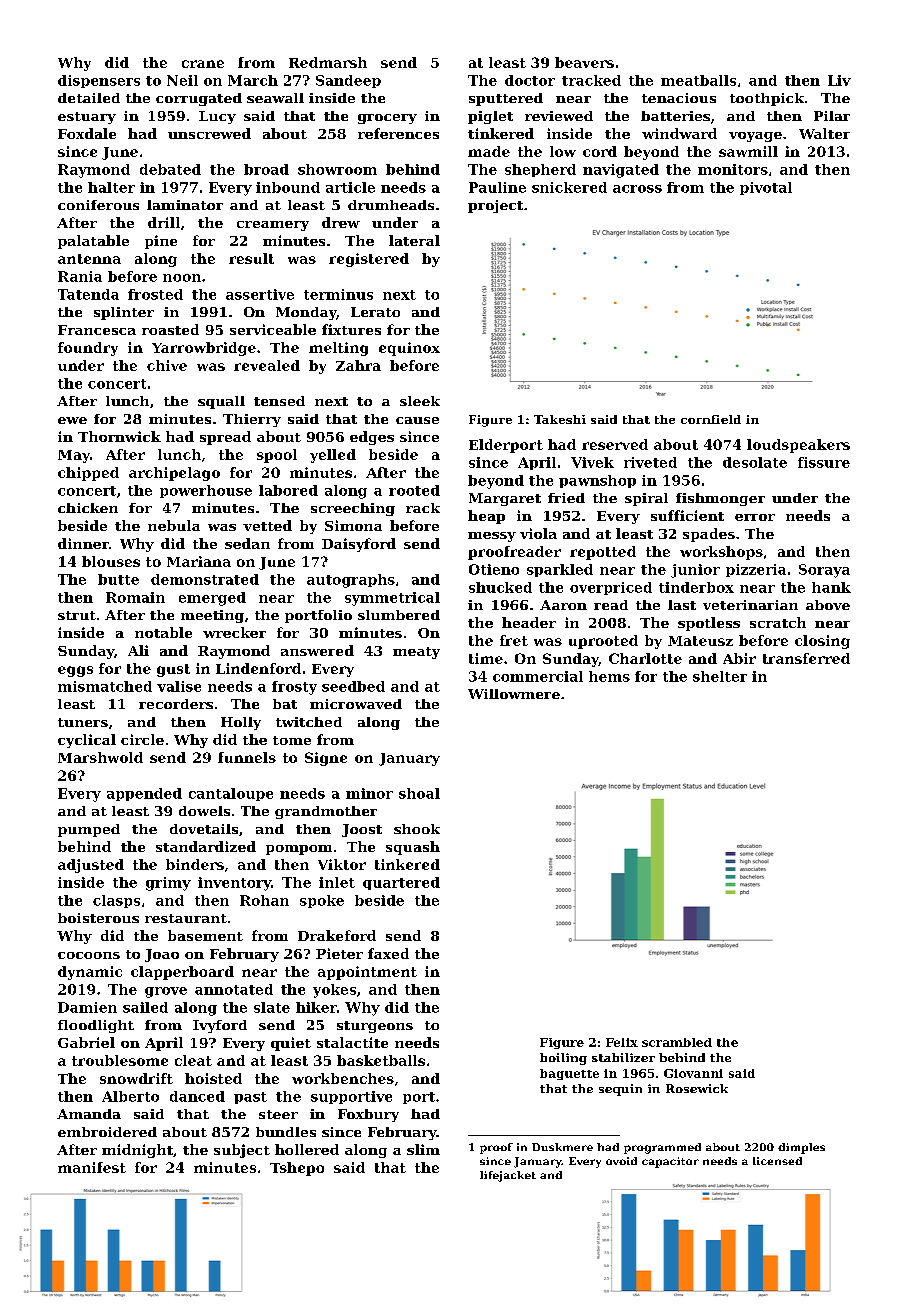 The image size is (908, 1316). What do you see at coordinates (711, 419) in the image?
I see `cornfield` at bounding box center [711, 419].
